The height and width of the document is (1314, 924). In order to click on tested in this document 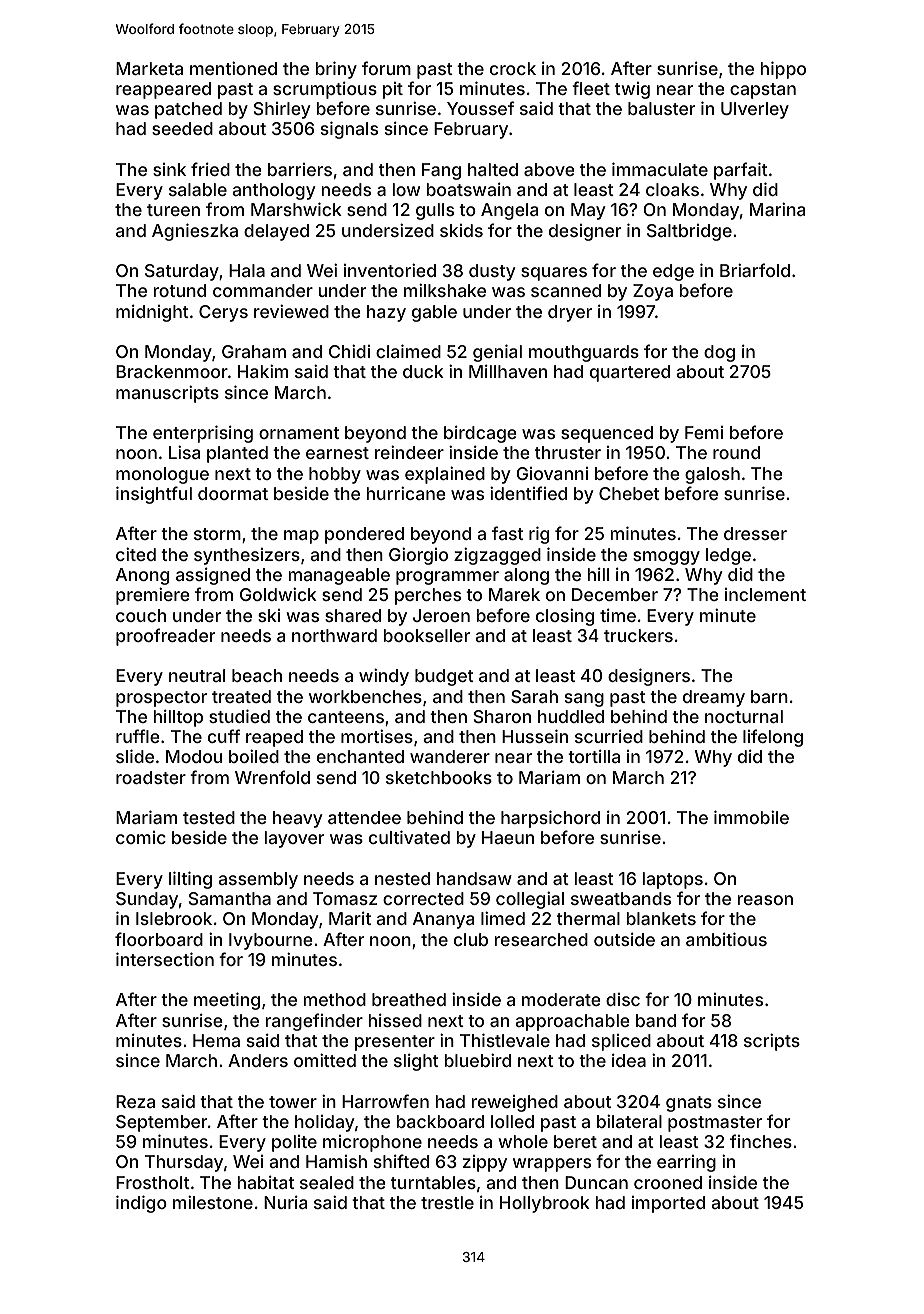, I will do `click(209, 817)`.
